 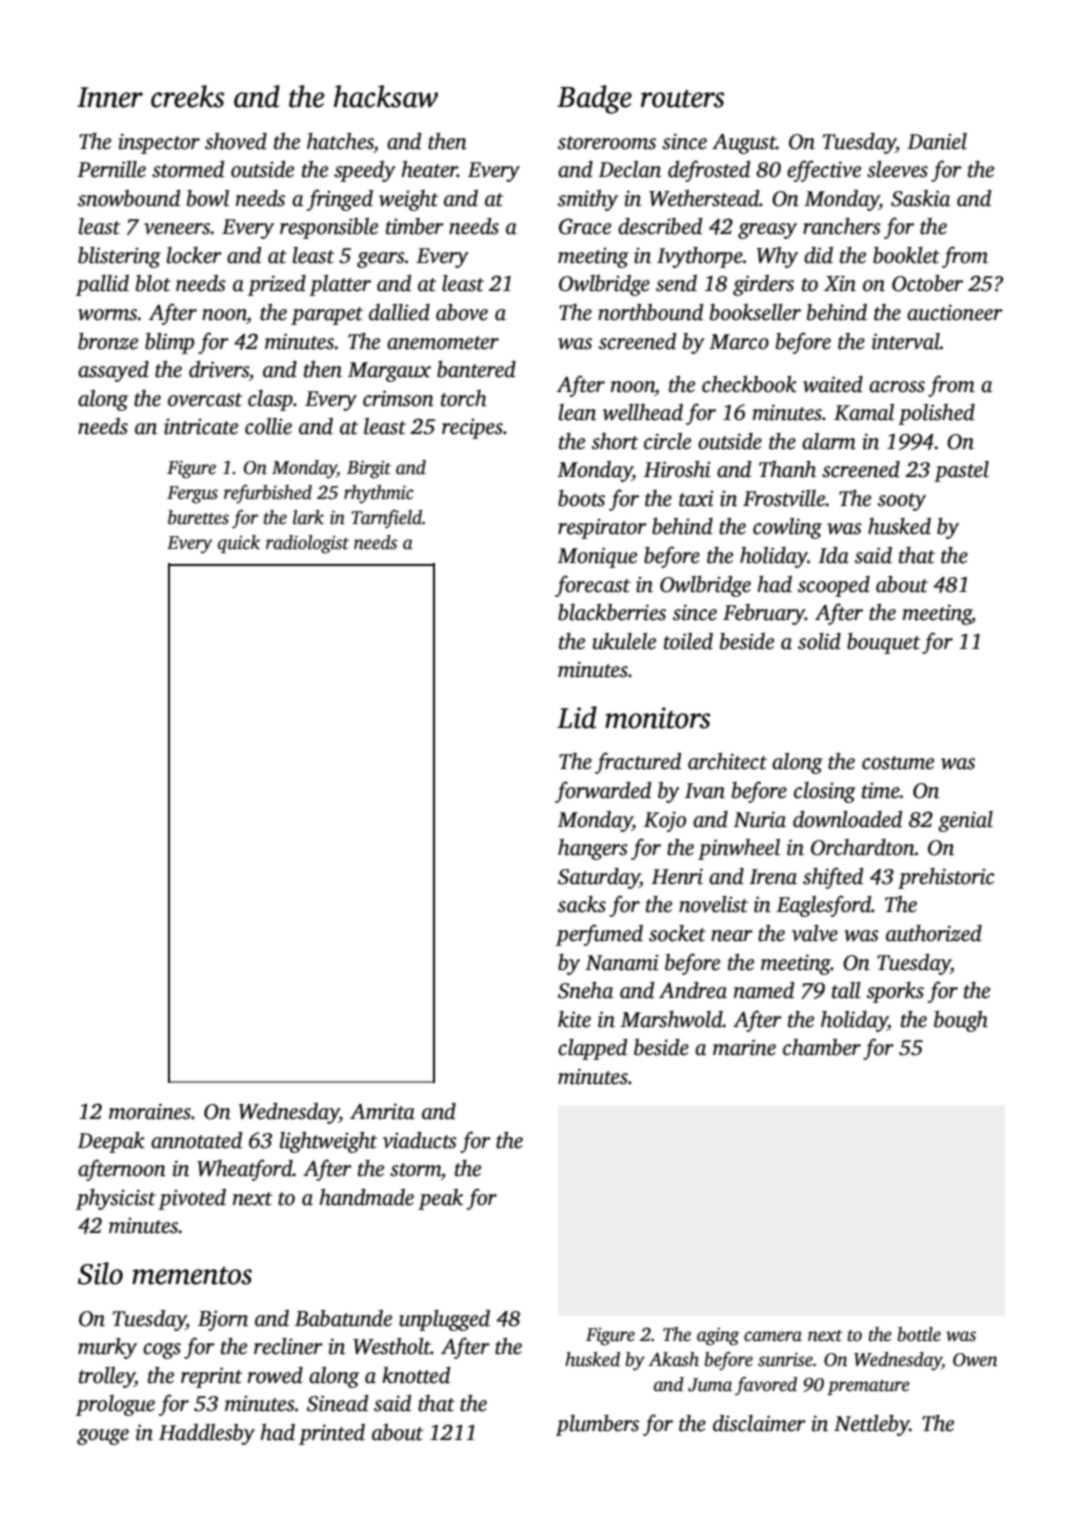 What do you see at coordinates (192, 1276) in the screenshot?
I see `mementos` at bounding box center [192, 1276].
